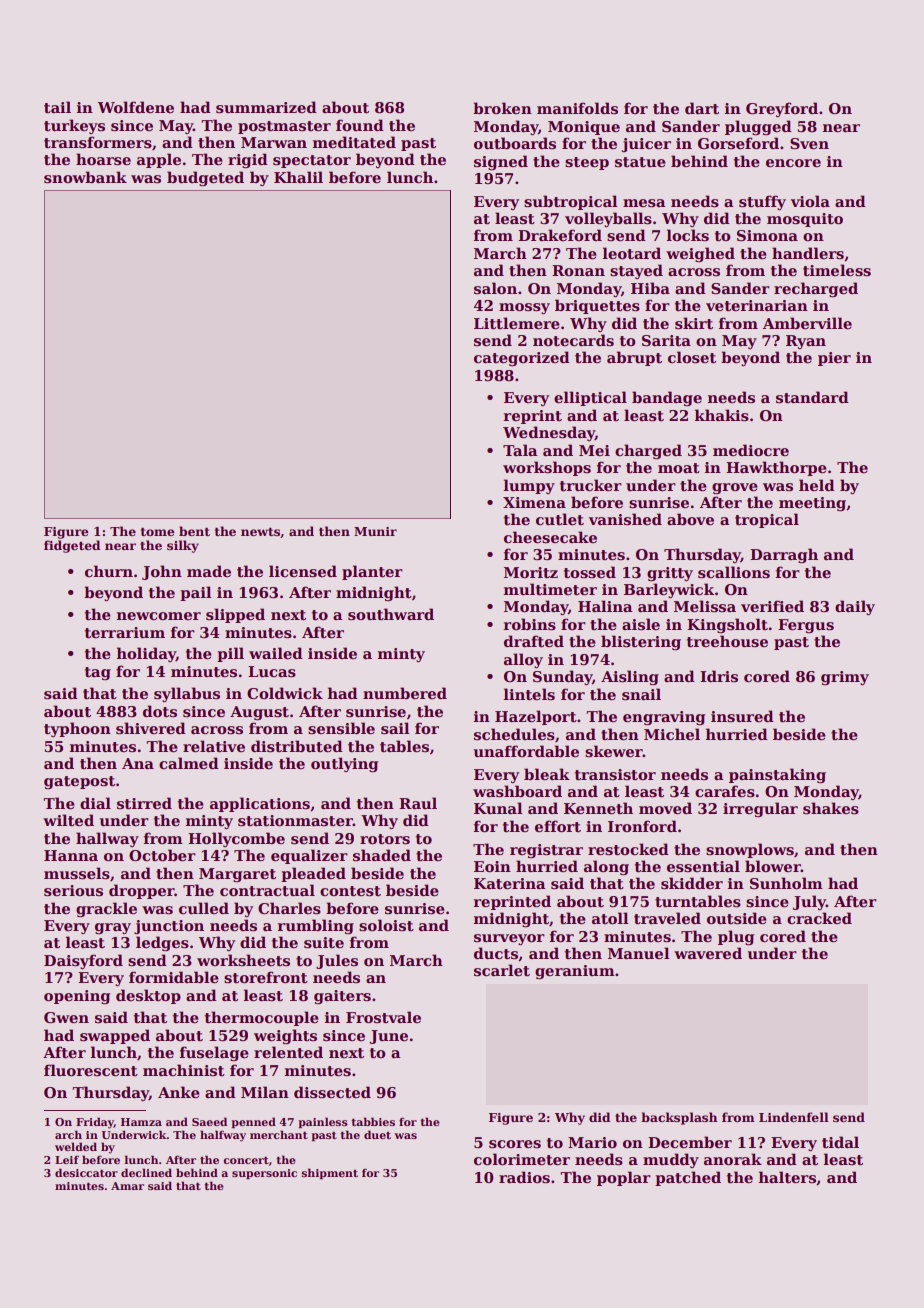  Describe the element at coordinates (757, 306) in the image. I see `veterinarian` at that location.
